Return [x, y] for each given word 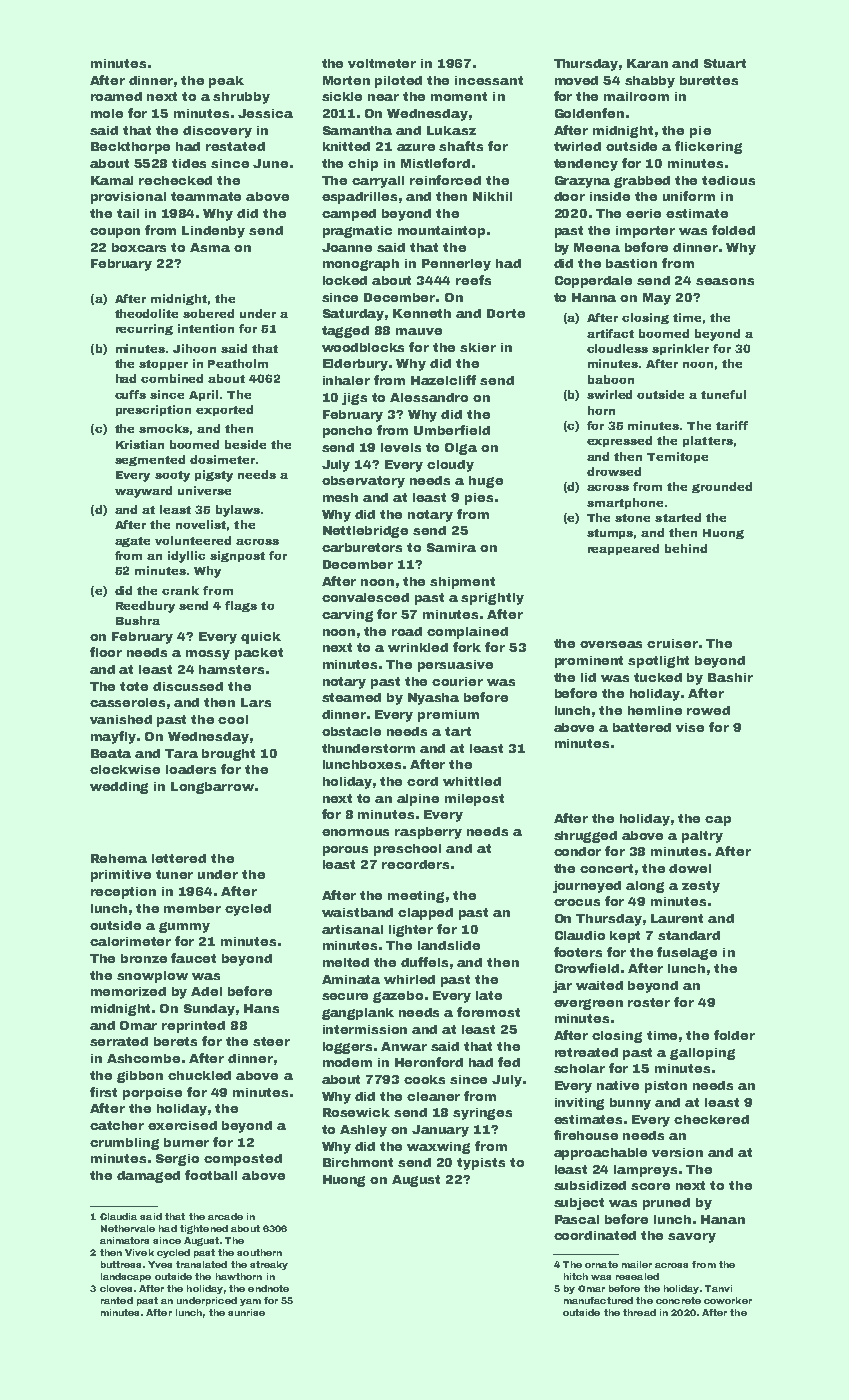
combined [172, 378]
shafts [461, 146]
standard [689, 935]
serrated [119, 1041]
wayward [143, 492]
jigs [354, 399]
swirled [609, 394]
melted [346, 962]
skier [478, 347]
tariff [732, 425]
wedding [119, 788]
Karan [647, 63]
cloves [116, 1288]
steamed [351, 697]
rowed [708, 710]
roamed [116, 96]
